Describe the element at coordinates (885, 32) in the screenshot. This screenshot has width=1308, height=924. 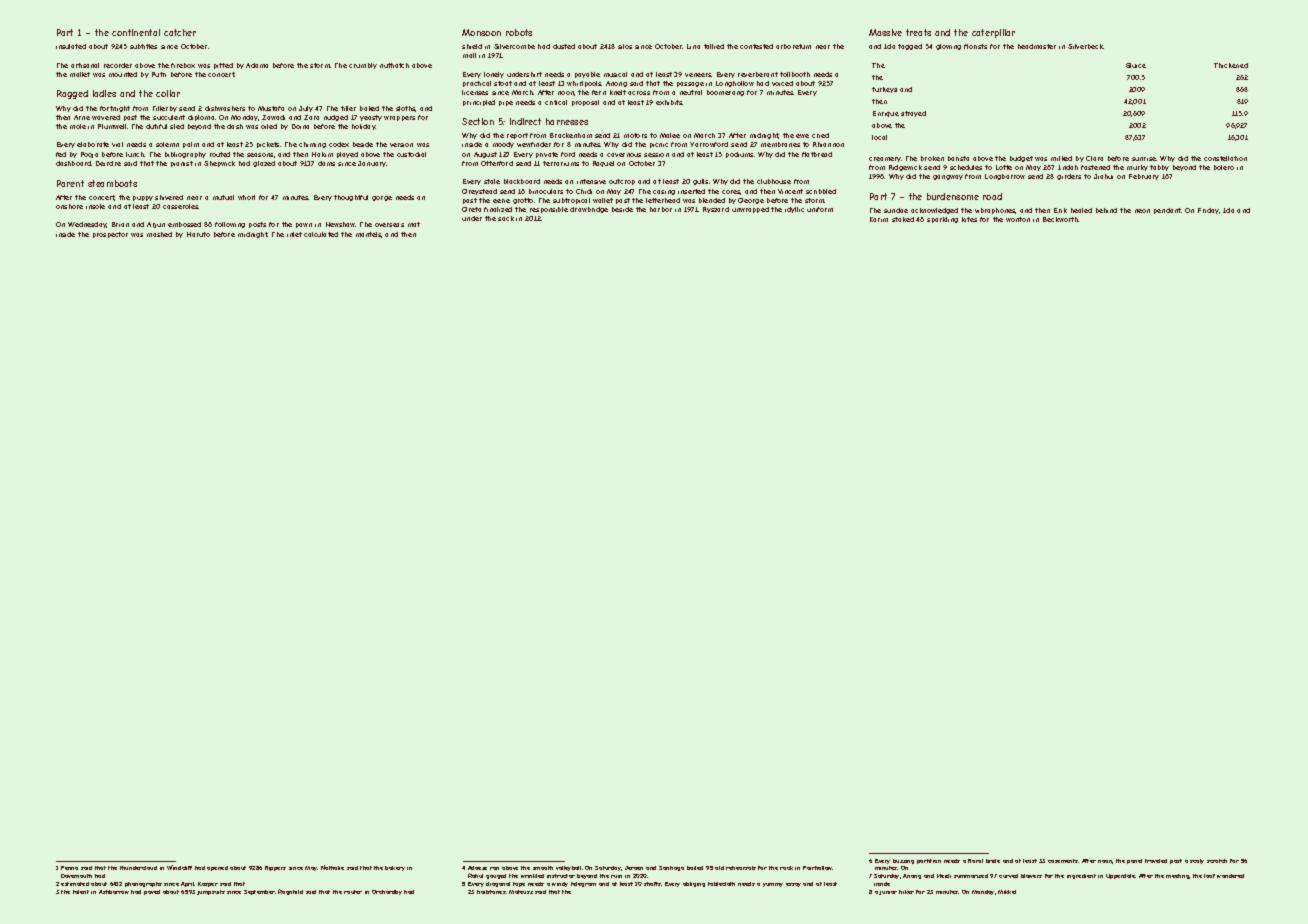
I see `Massive` at that location.
